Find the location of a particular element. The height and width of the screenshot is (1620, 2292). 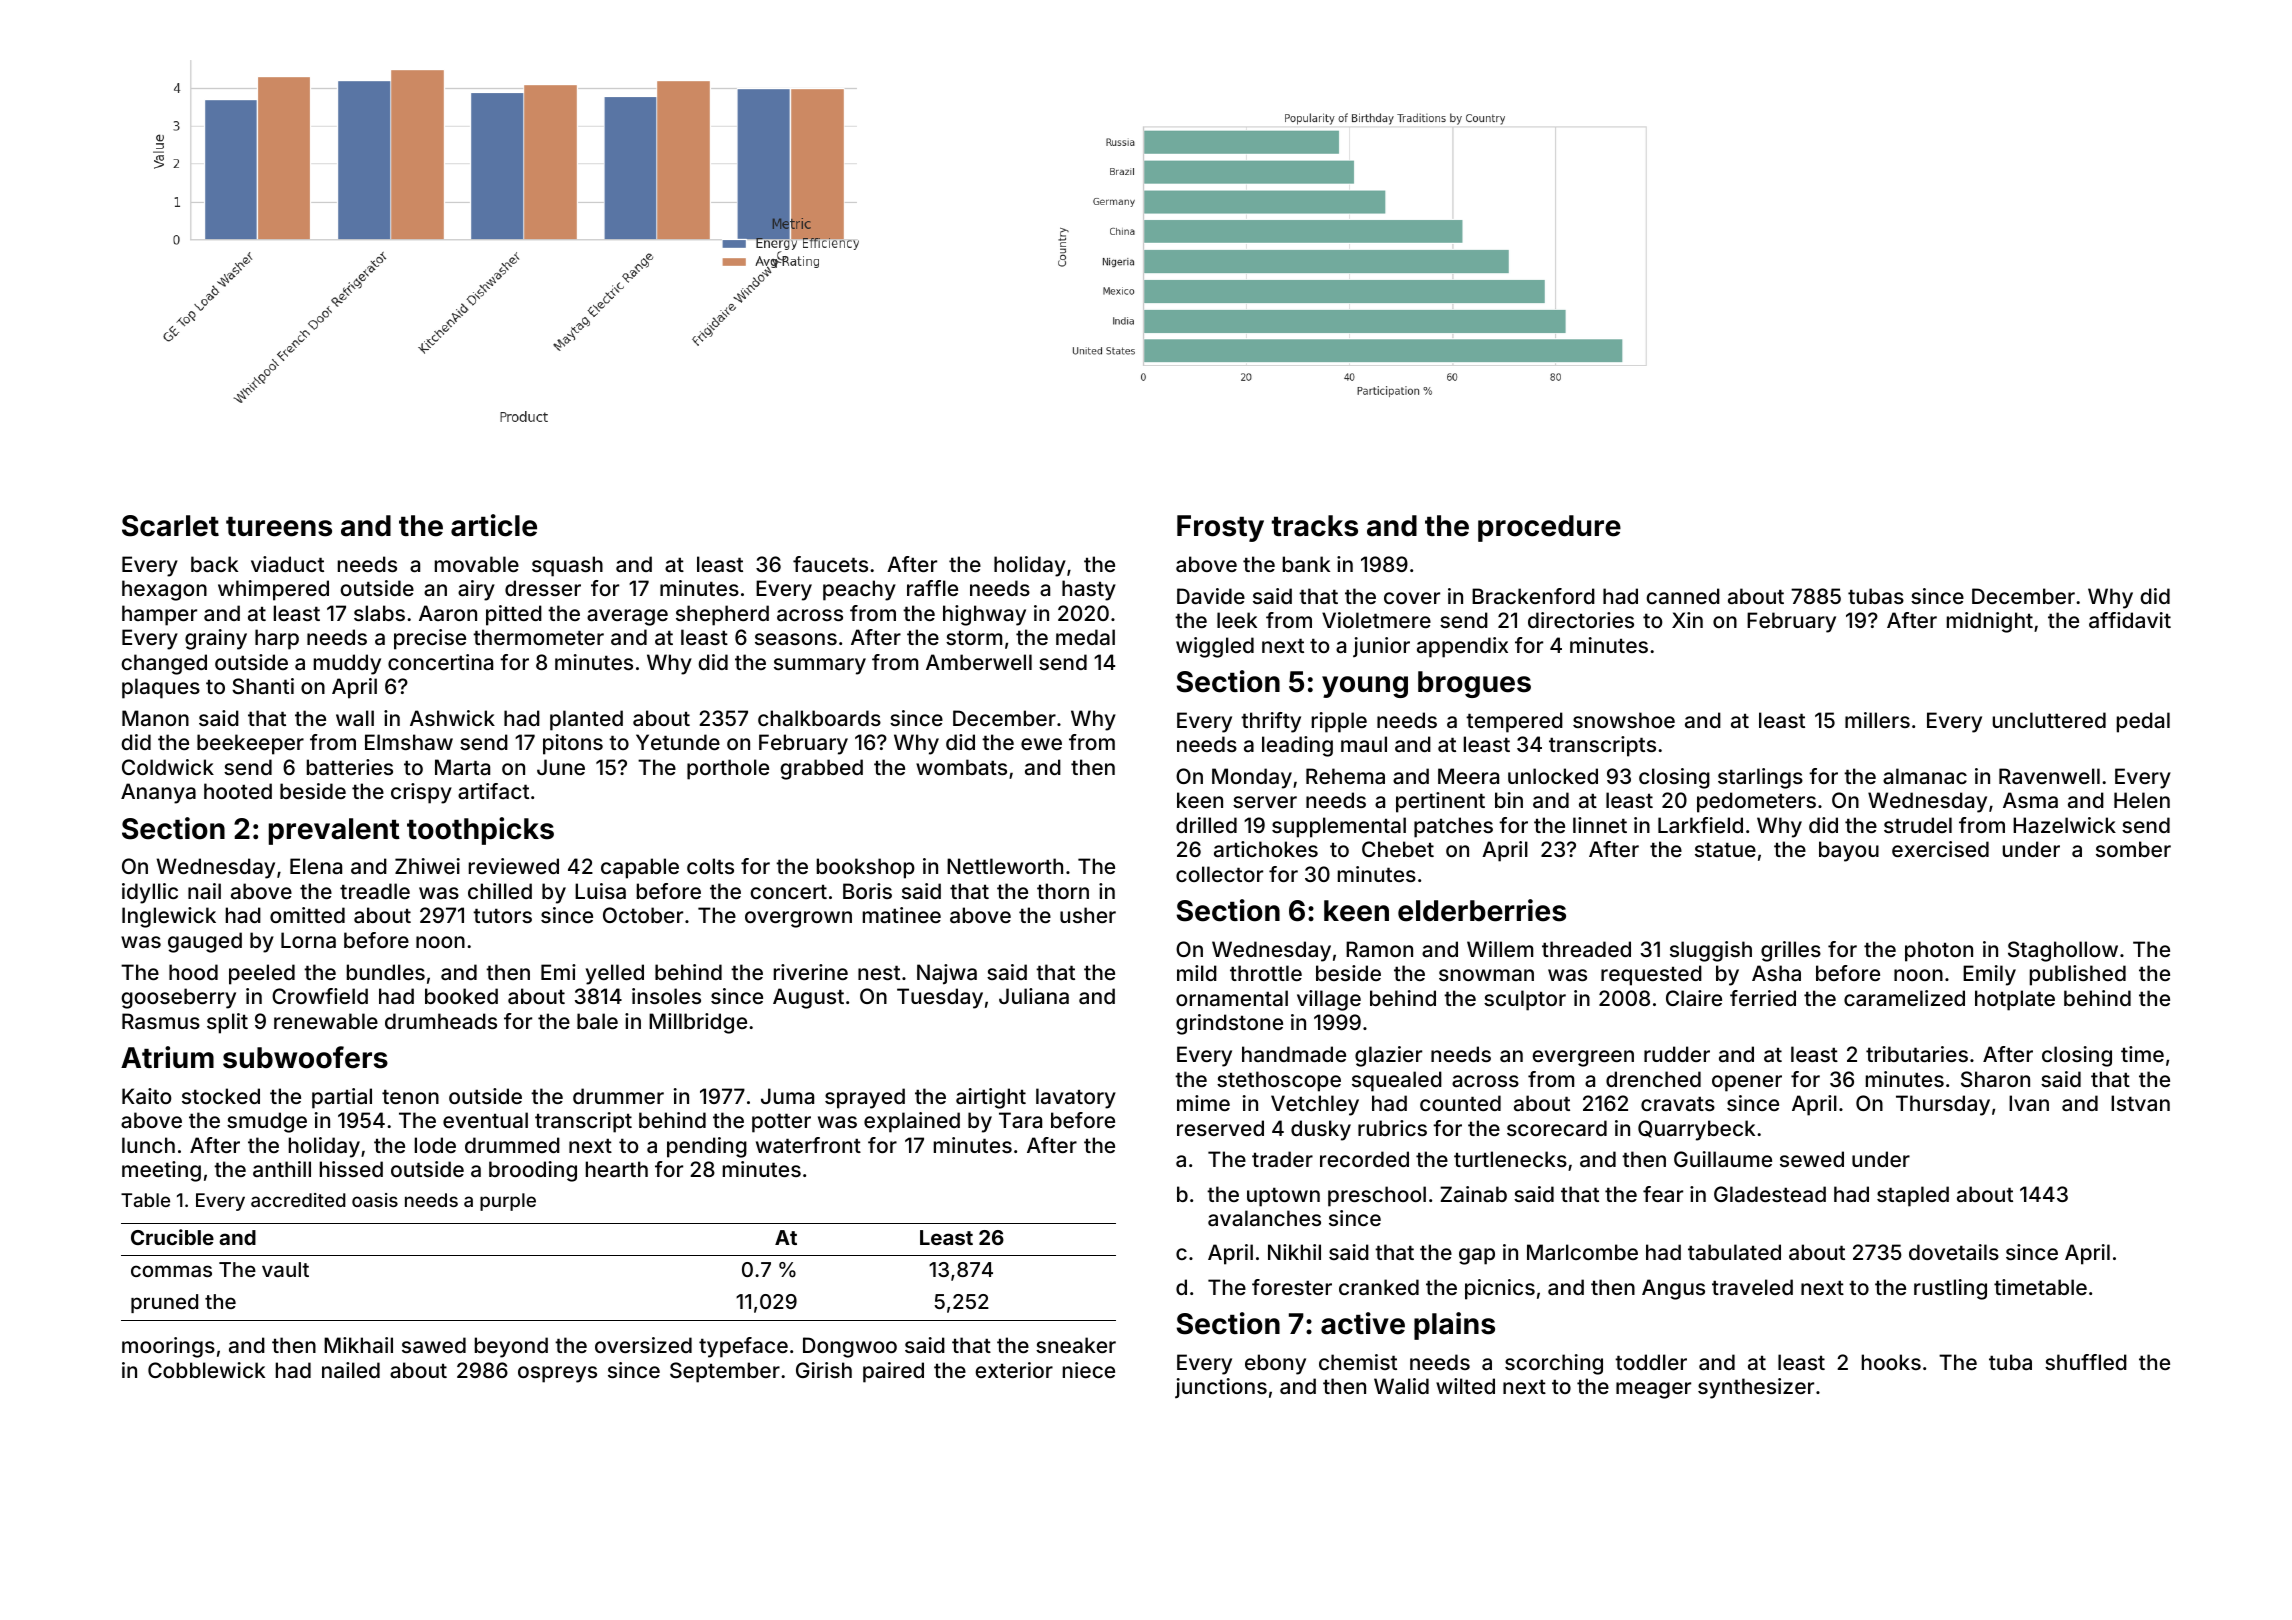

Amberwell is located at coordinates (979, 662).
